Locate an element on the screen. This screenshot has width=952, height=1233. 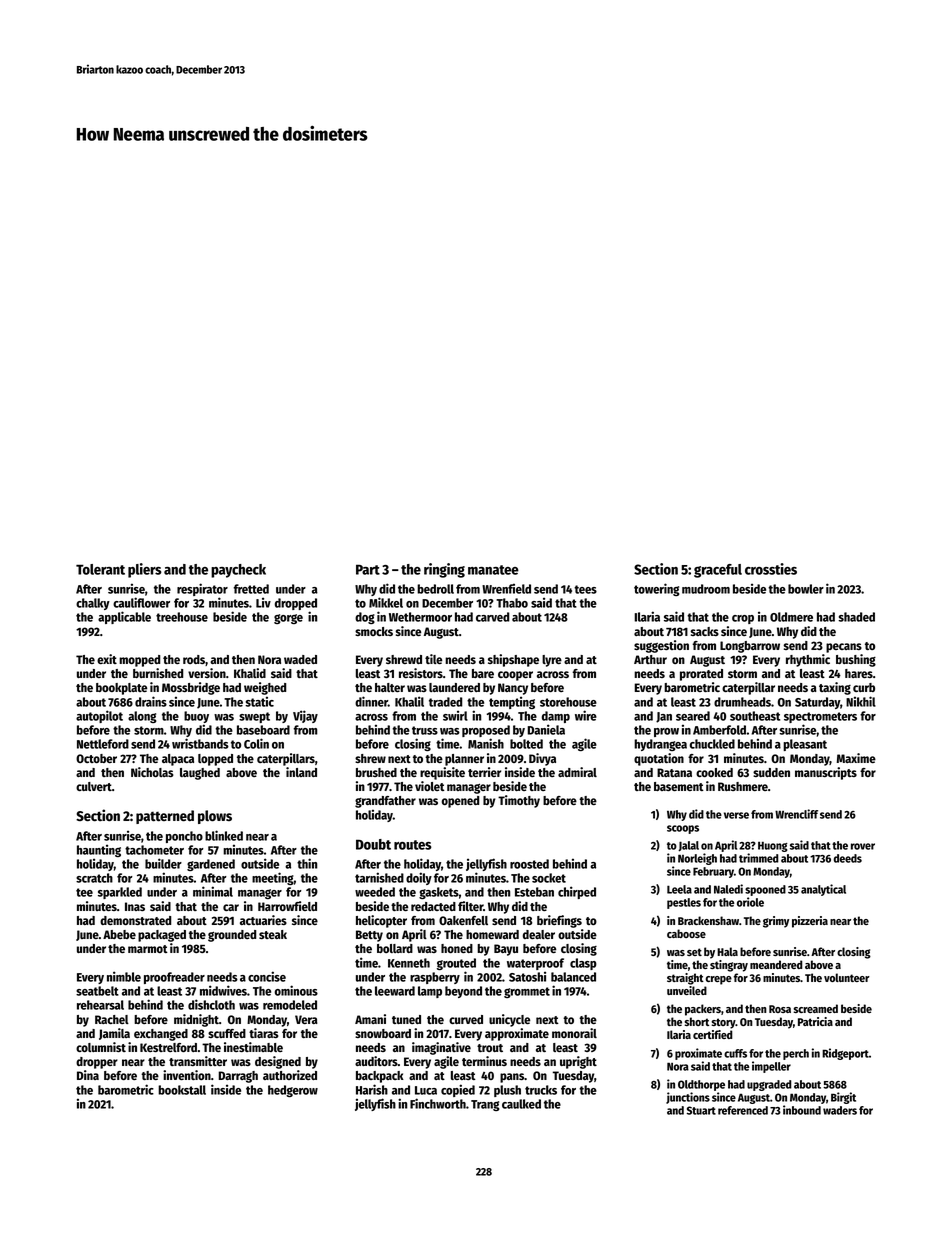
paycheck is located at coordinates (238, 571).
